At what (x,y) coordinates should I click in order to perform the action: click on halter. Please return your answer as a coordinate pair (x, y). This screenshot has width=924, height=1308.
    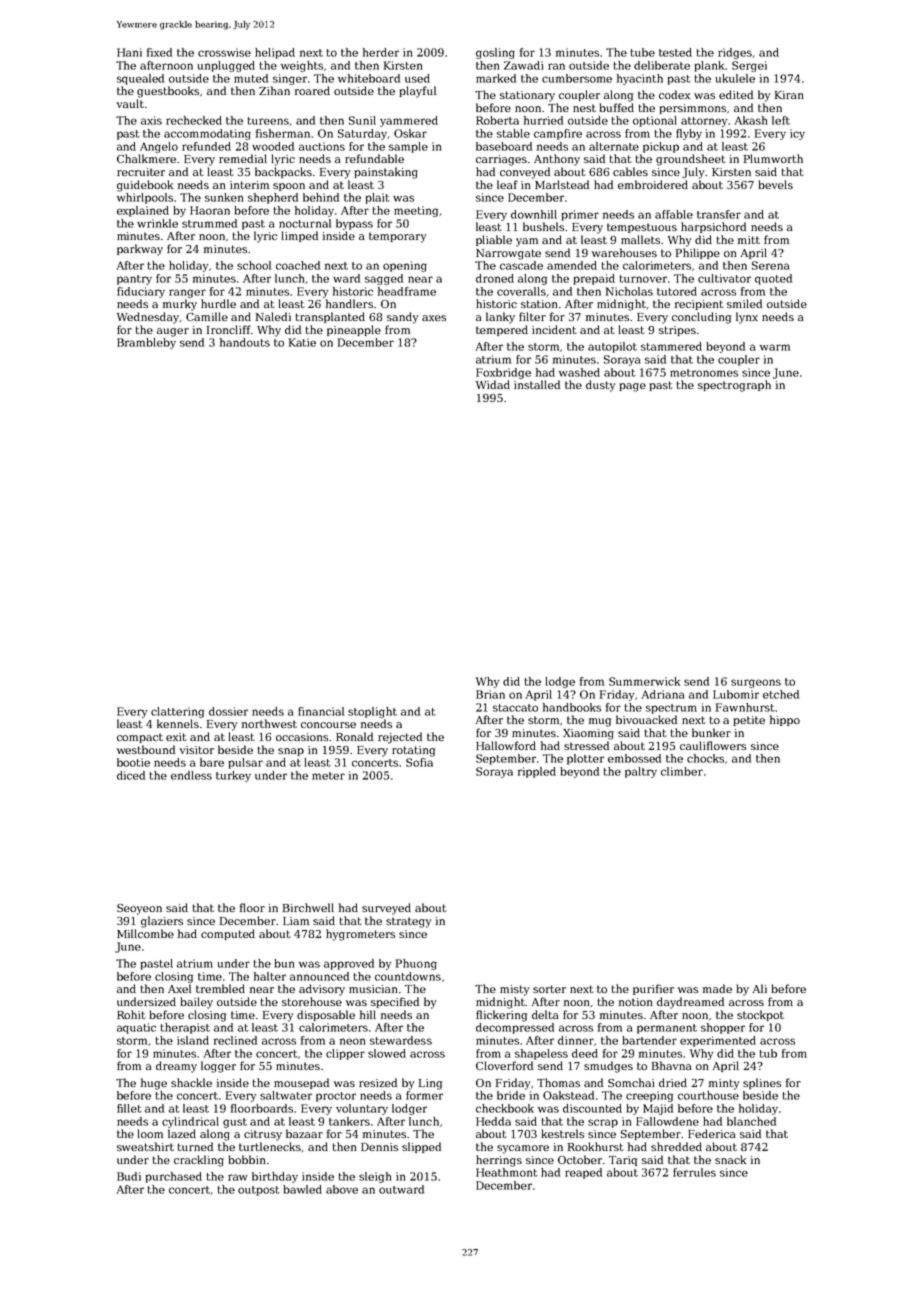
    Looking at the image, I should click on (270, 976).
